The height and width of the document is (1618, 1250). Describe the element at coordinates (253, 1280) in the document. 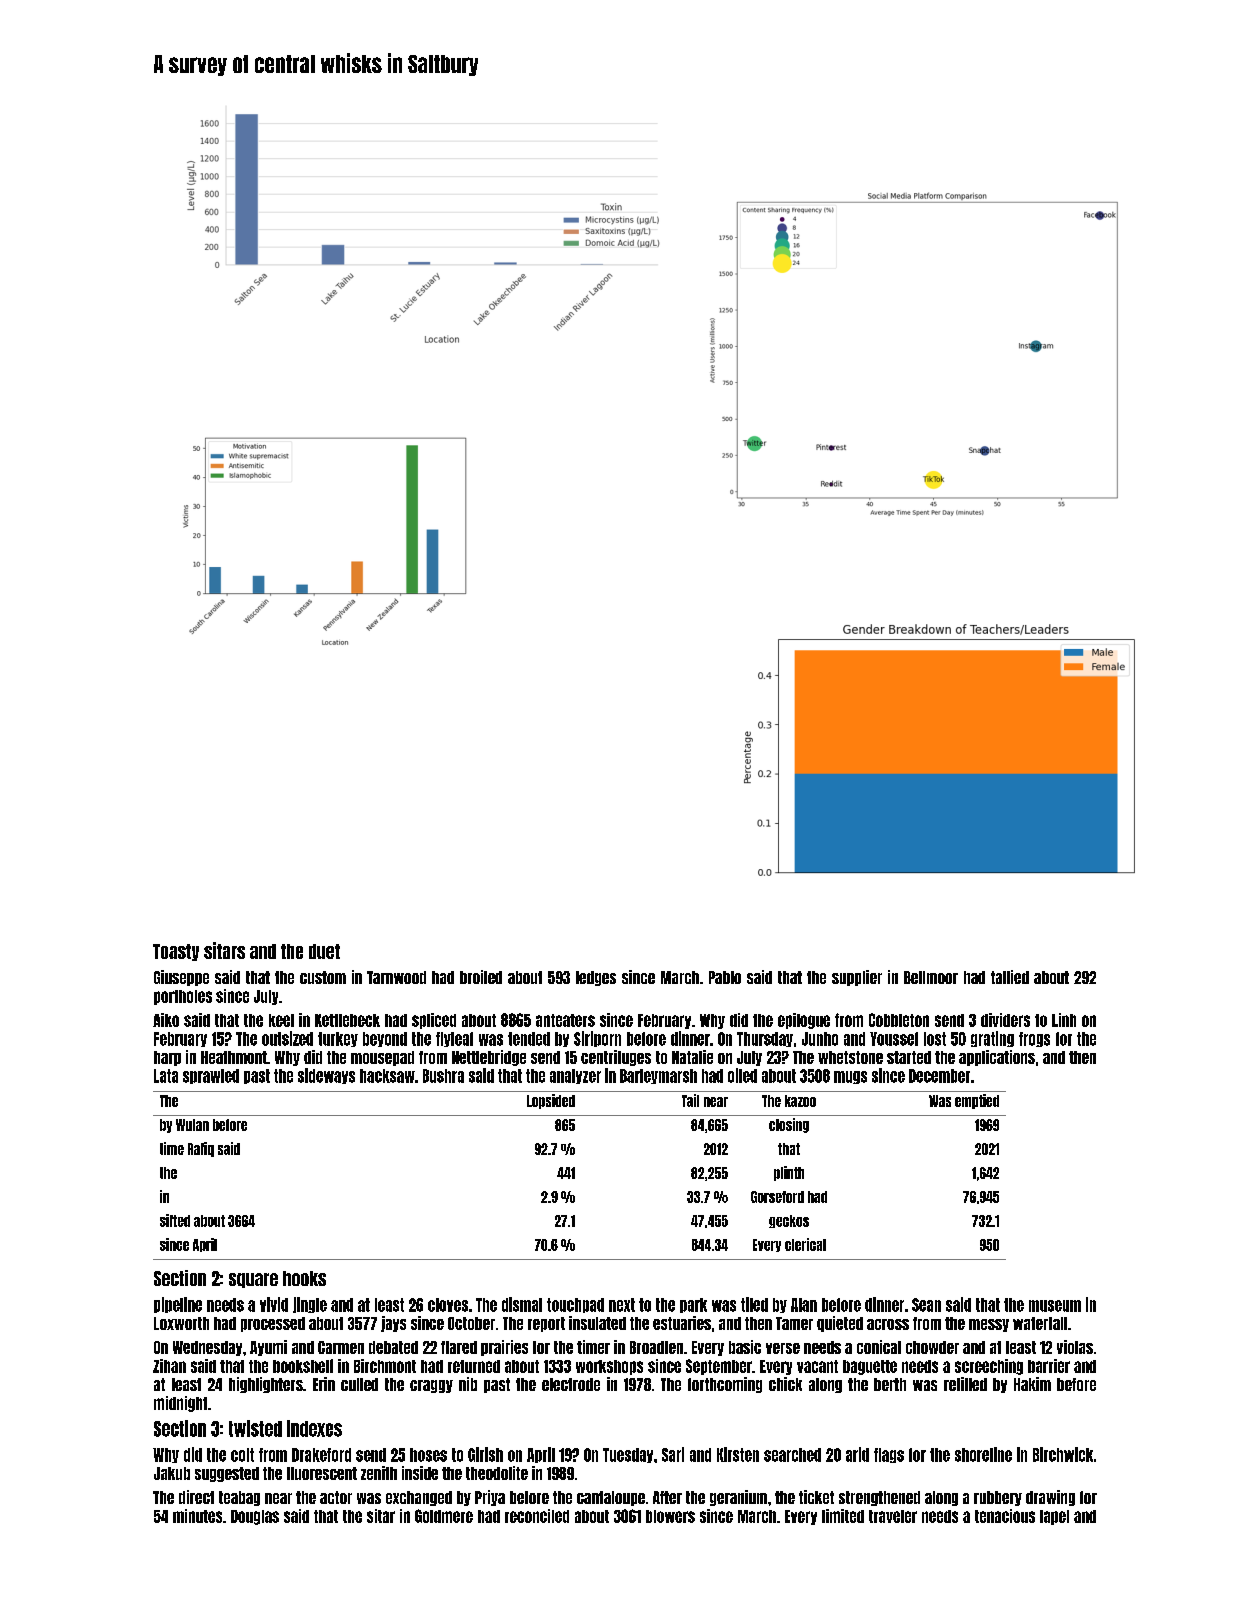

I see `square` at that location.
